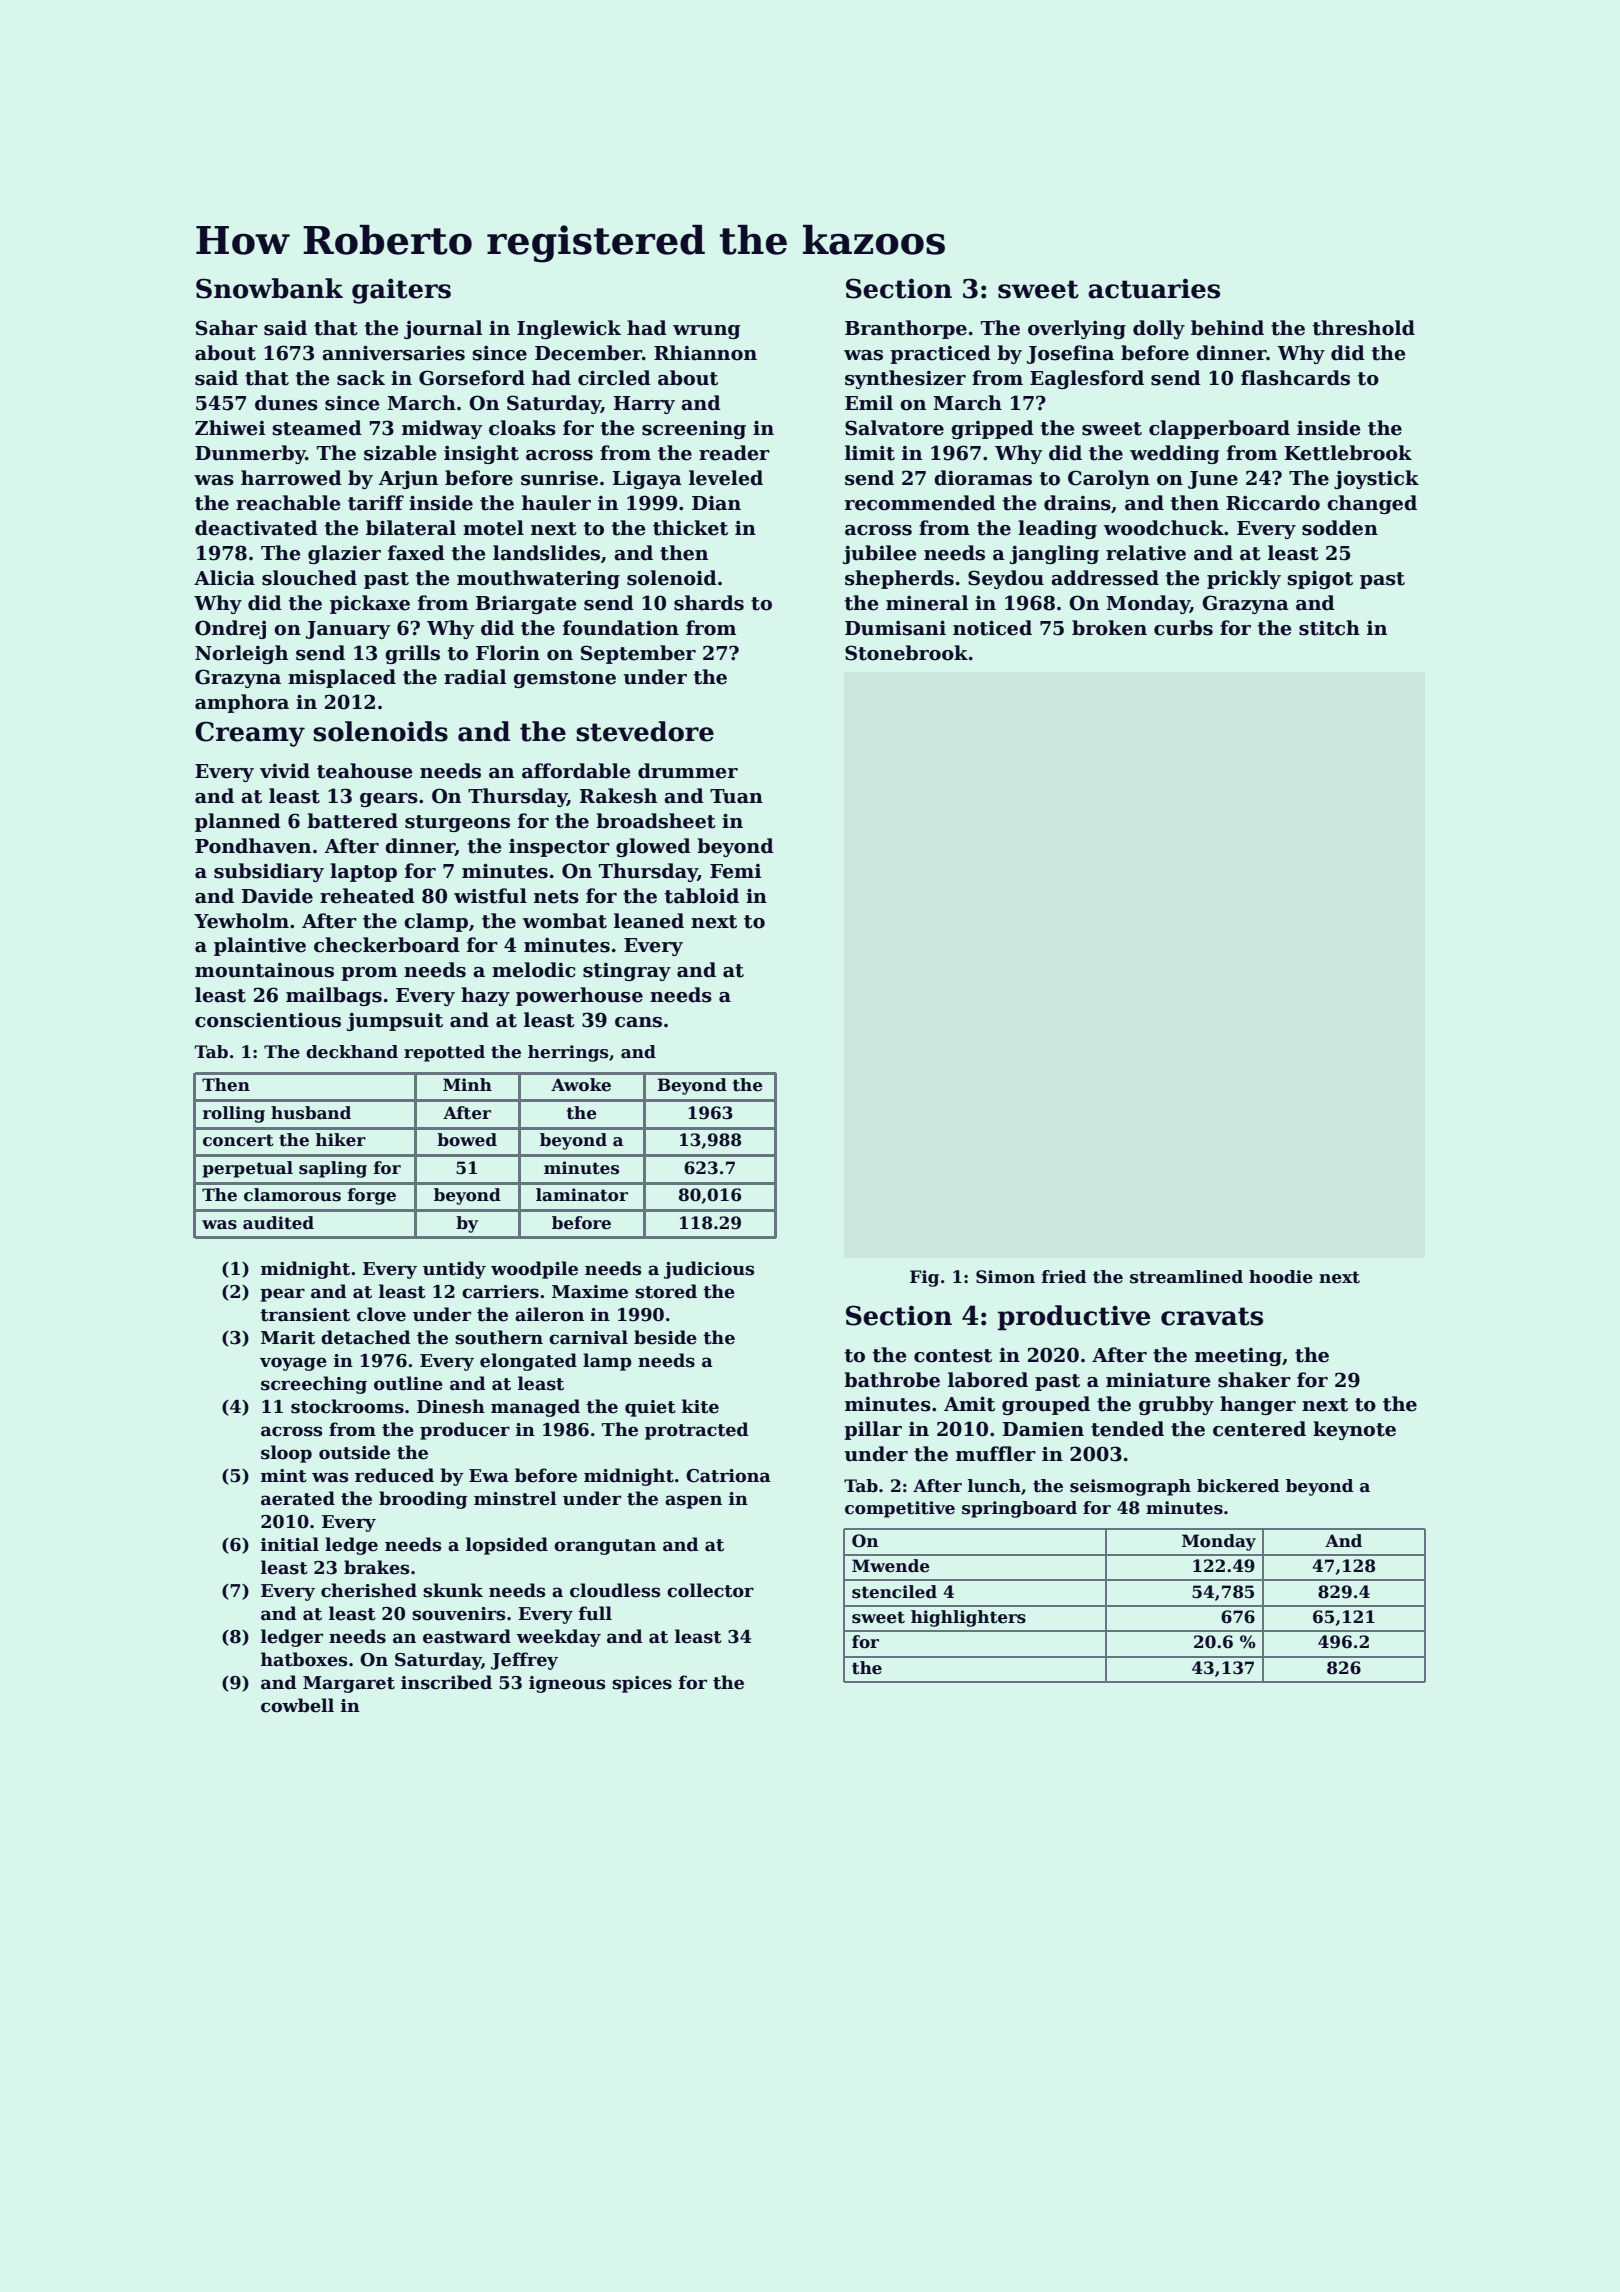  I want to click on Briargate, so click(526, 604).
